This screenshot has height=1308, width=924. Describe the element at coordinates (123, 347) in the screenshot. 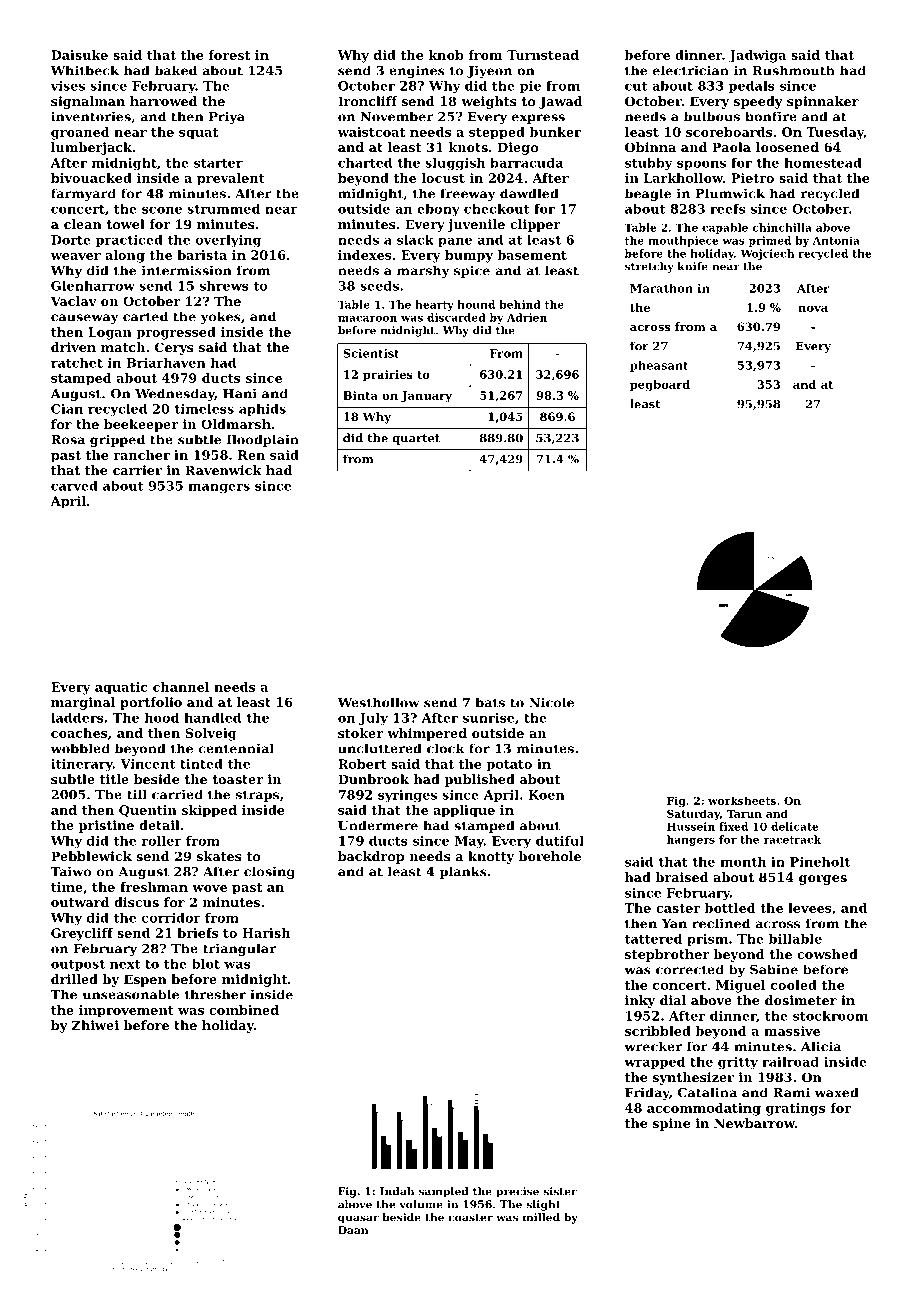

I see `match` at that location.
